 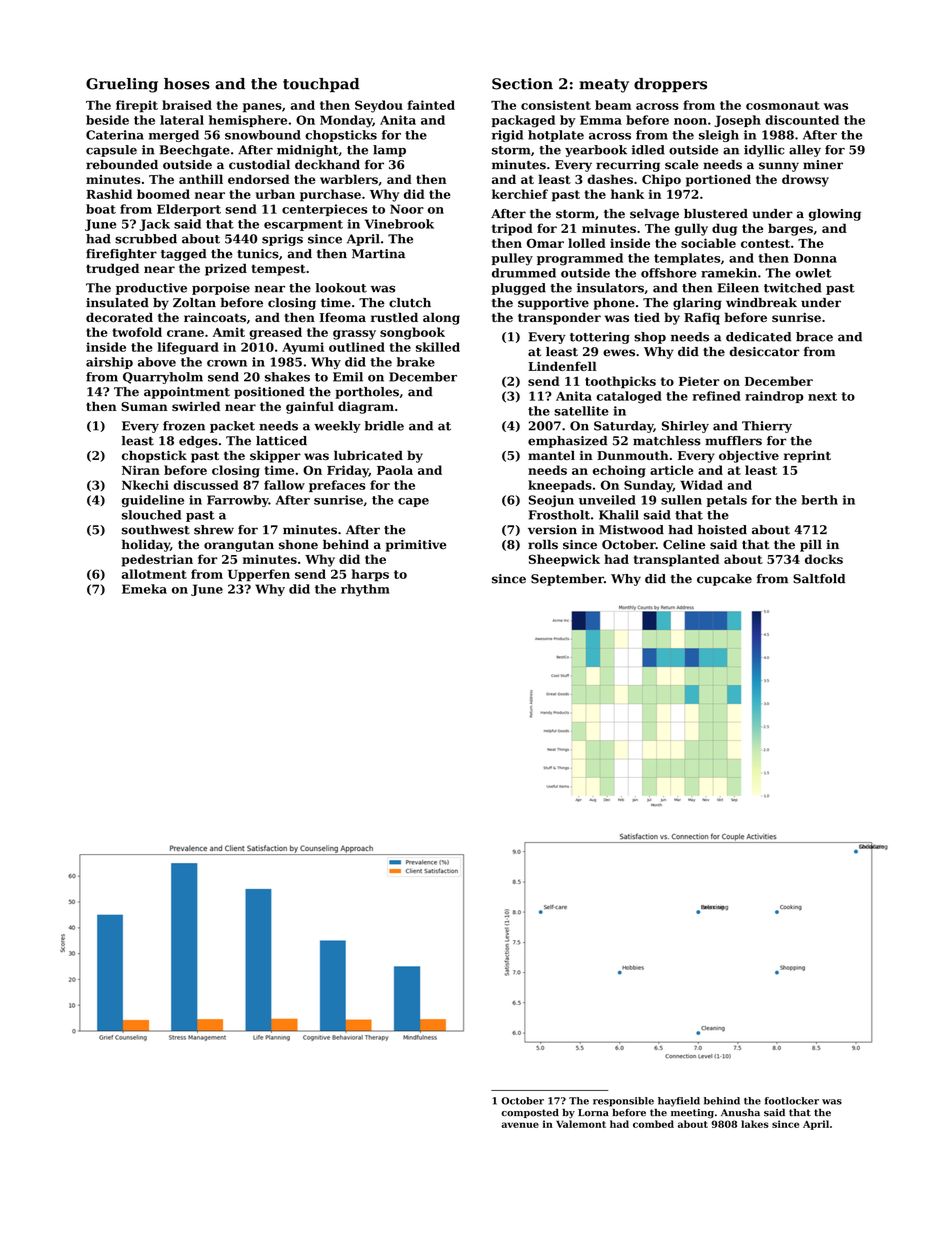 I want to click on footlocker, so click(x=792, y=1101).
